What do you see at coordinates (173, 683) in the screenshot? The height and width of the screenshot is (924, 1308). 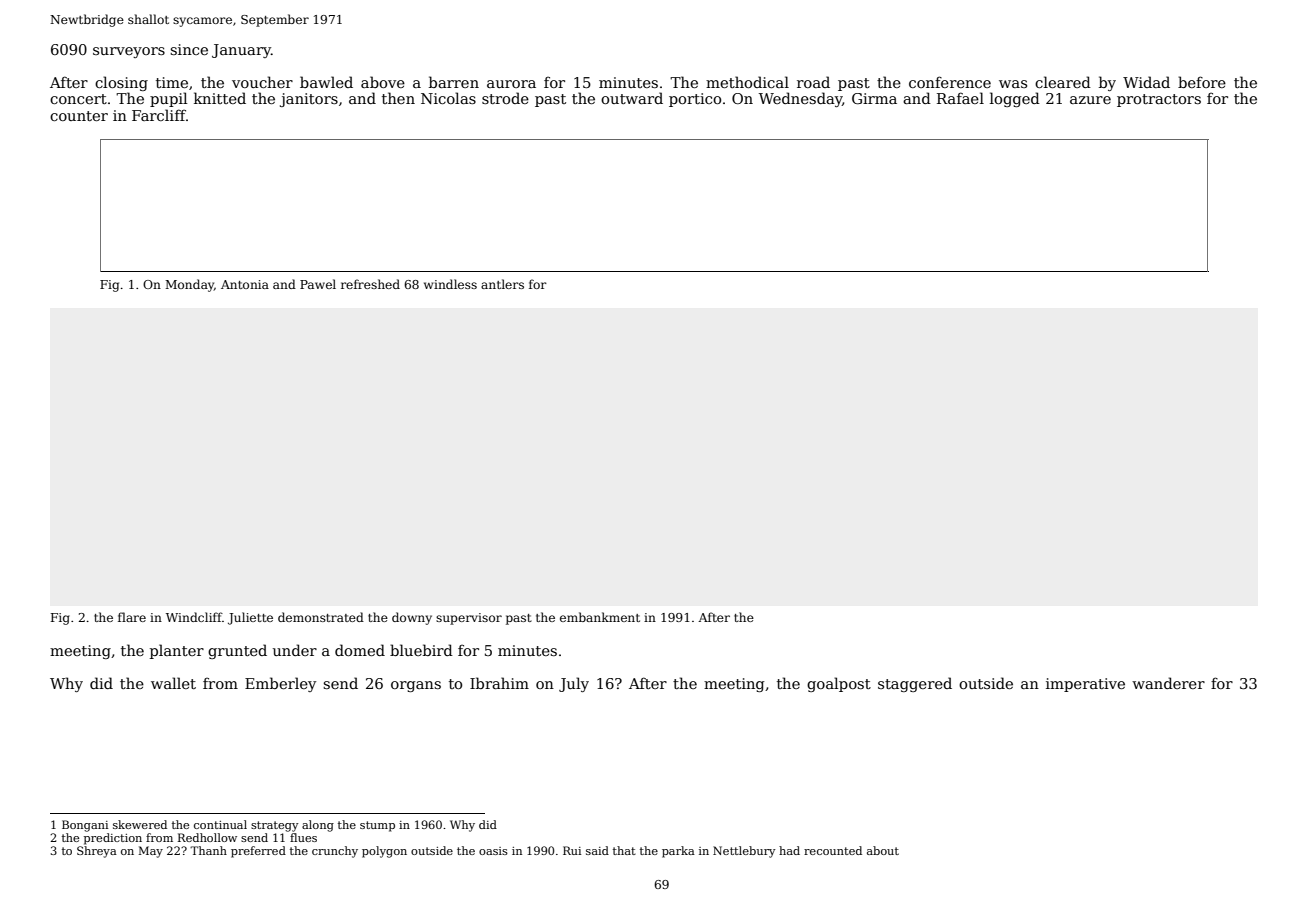 I see `wallet` at bounding box center [173, 683].
